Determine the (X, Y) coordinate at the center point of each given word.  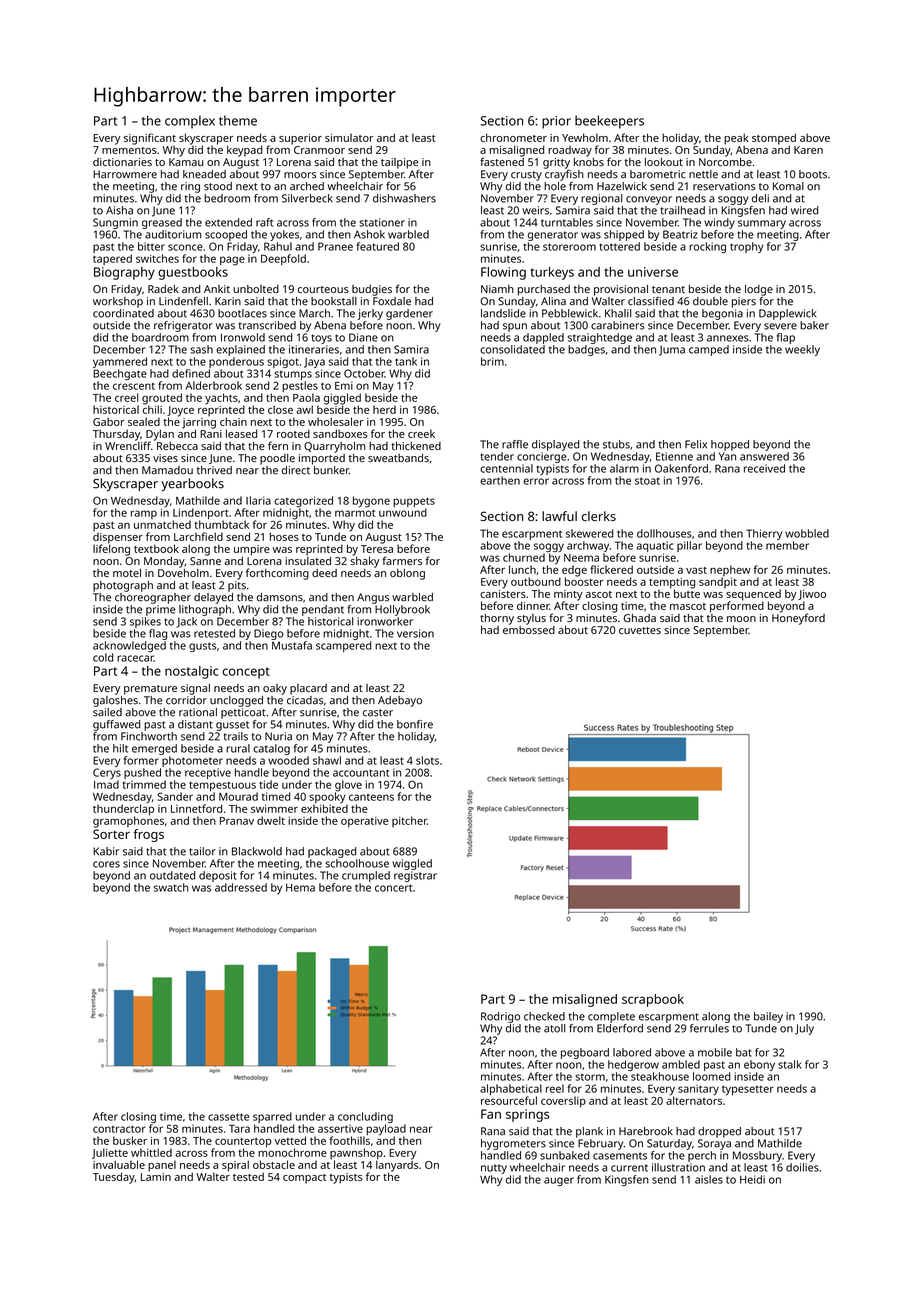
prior (556, 122)
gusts (202, 647)
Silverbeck (307, 198)
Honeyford (798, 619)
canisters (503, 594)
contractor (119, 1129)
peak (736, 139)
